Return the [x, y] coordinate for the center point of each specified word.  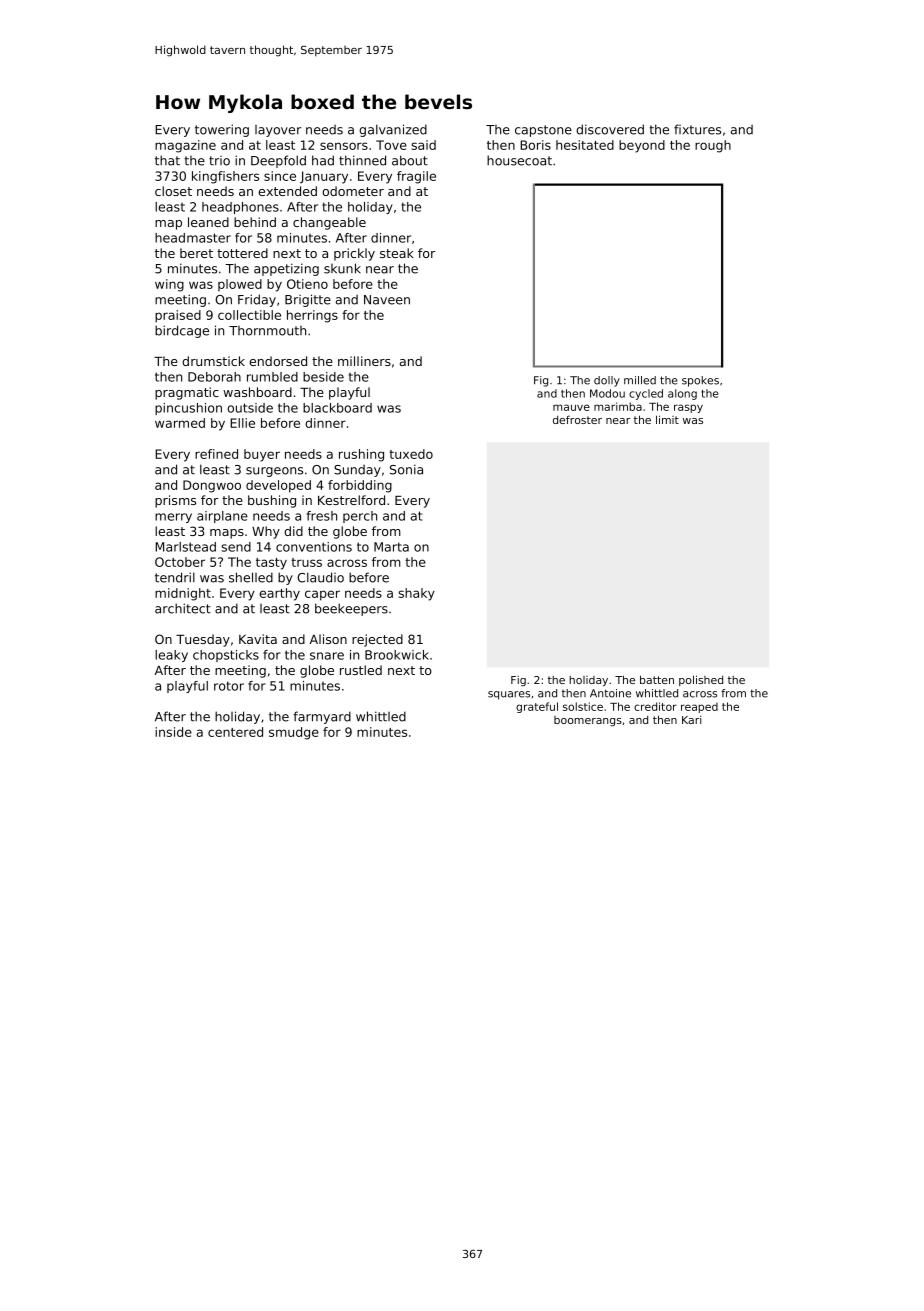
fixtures [697, 129]
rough [713, 146]
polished [701, 680]
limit [667, 419]
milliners [364, 361]
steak [397, 253]
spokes [700, 381]
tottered [242, 253]
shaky [417, 594]
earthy [279, 594]
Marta [391, 547]
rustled [361, 670]
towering [222, 130]
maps [227, 534]
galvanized [393, 130]
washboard [257, 392]
